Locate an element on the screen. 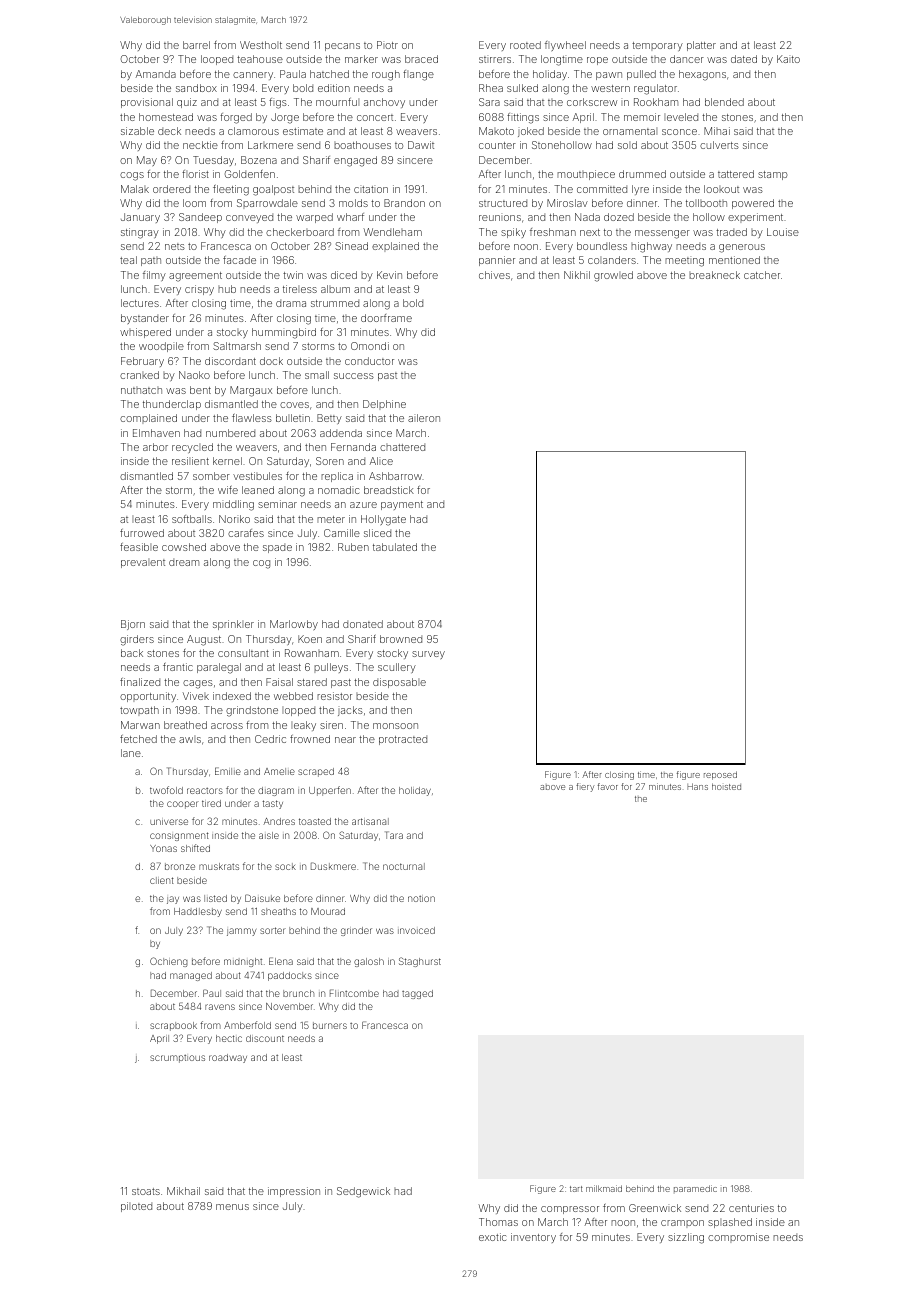 Image resolution: width=924 pixels, height=1308 pixels. protracted is located at coordinates (403, 740).
